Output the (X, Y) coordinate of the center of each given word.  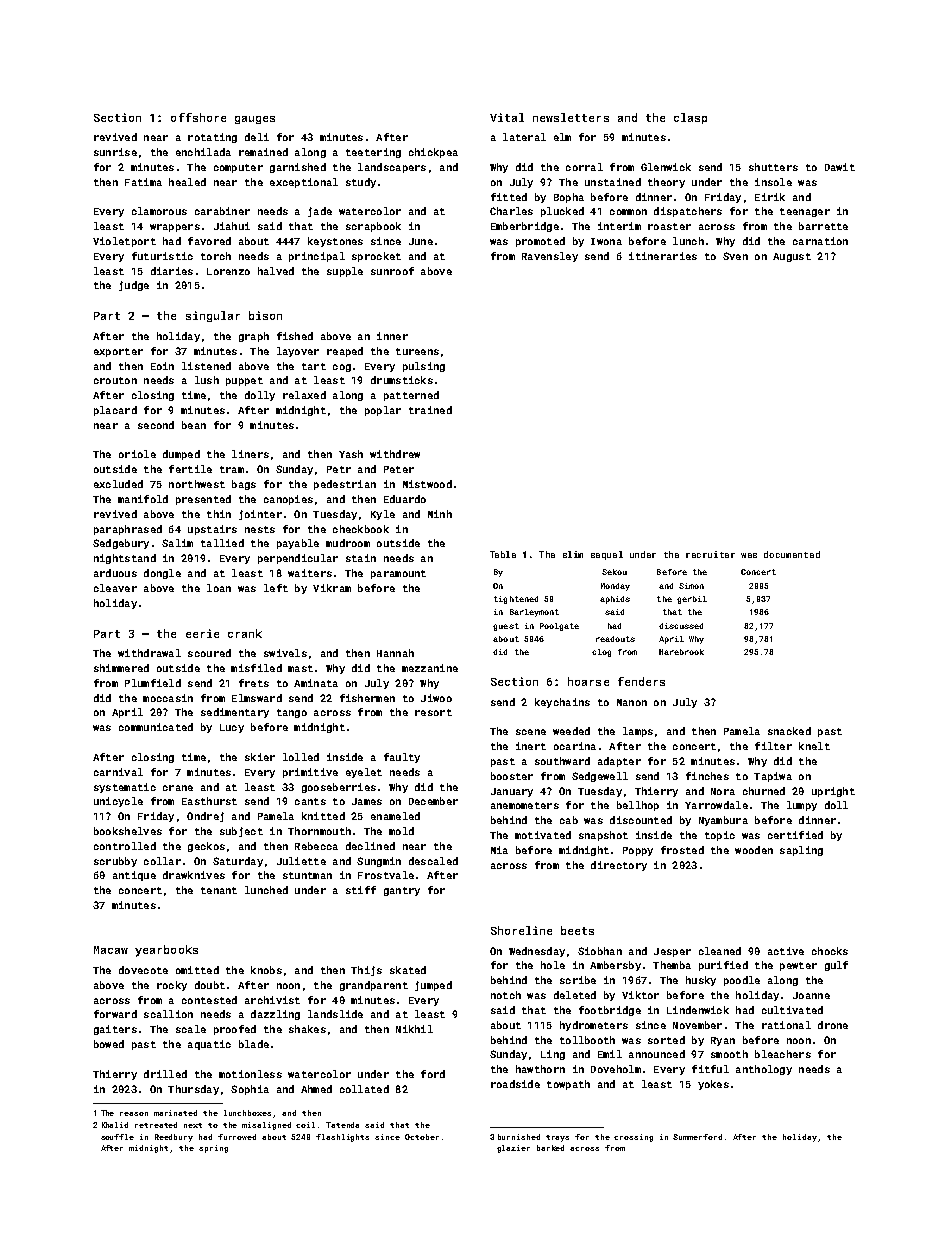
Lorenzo (228, 271)
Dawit (840, 167)
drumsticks (402, 380)
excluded (118, 484)
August (792, 257)
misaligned (266, 1126)
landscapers (392, 168)
